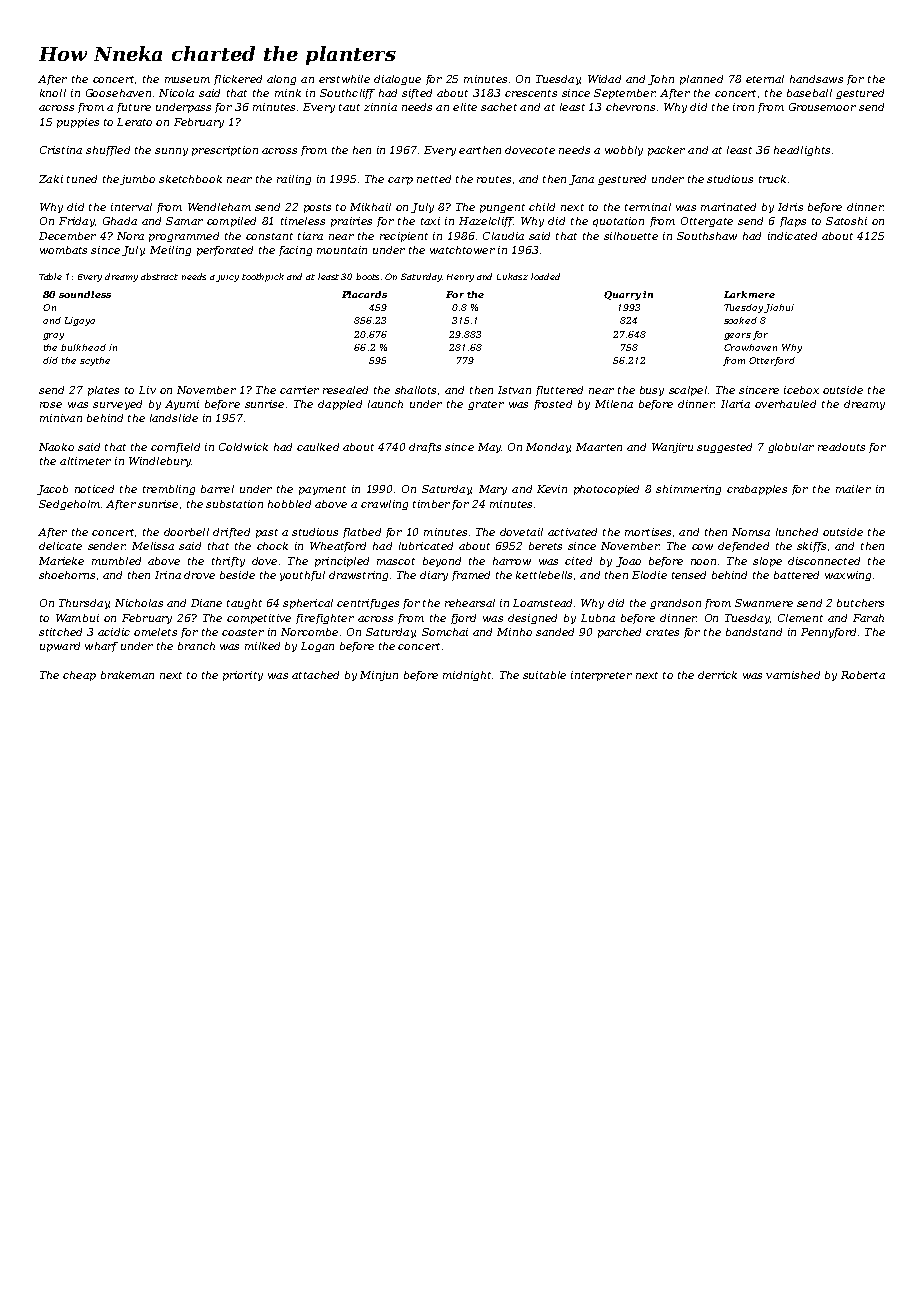 Image resolution: width=924 pixels, height=1308 pixels. I want to click on Istvan, so click(514, 390).
